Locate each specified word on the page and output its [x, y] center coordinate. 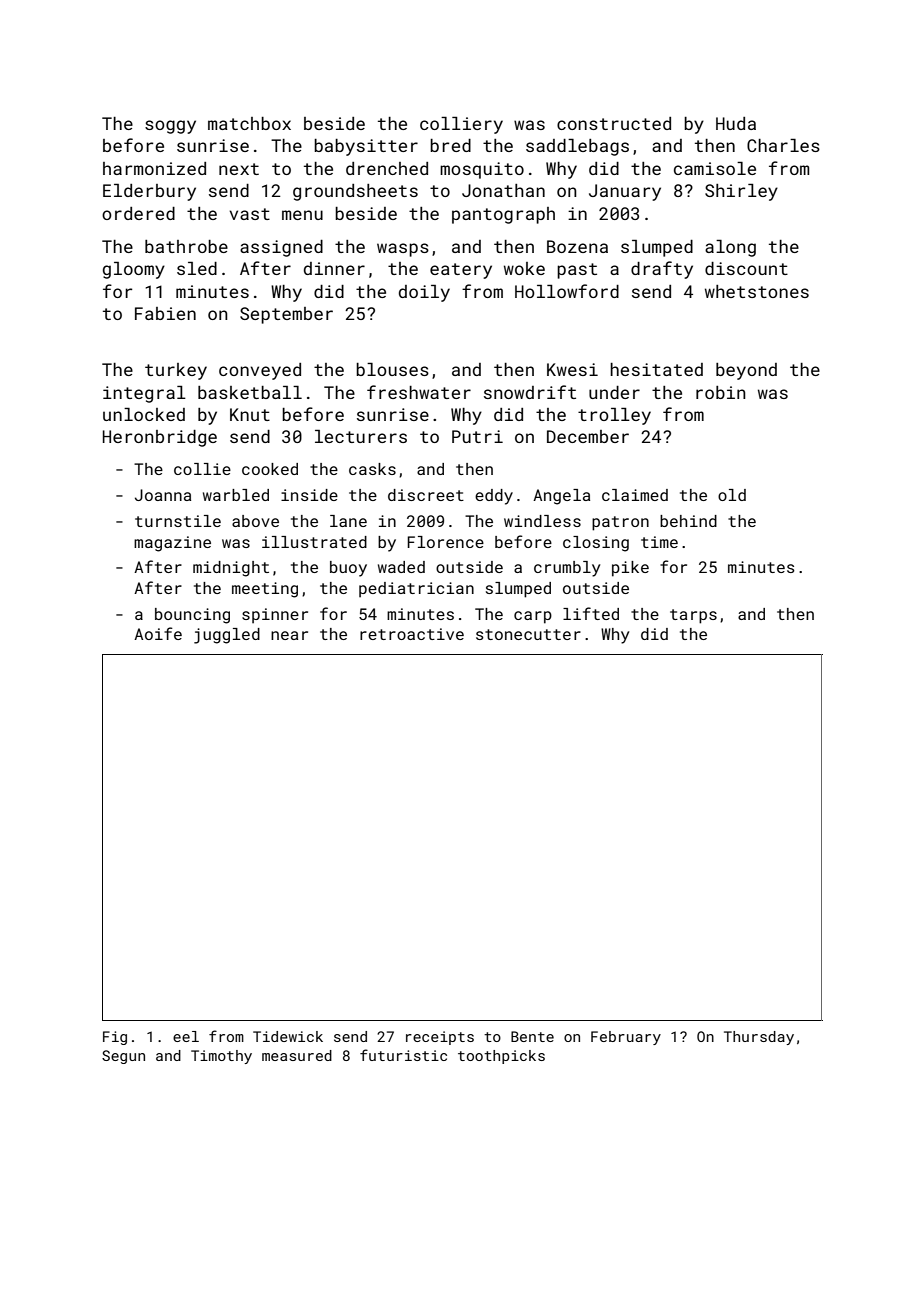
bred [450, 145]
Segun [123, 1057]
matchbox [249, 123]
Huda [736, 123]
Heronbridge [160, 438]
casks [372, 469]
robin [721, 392]
